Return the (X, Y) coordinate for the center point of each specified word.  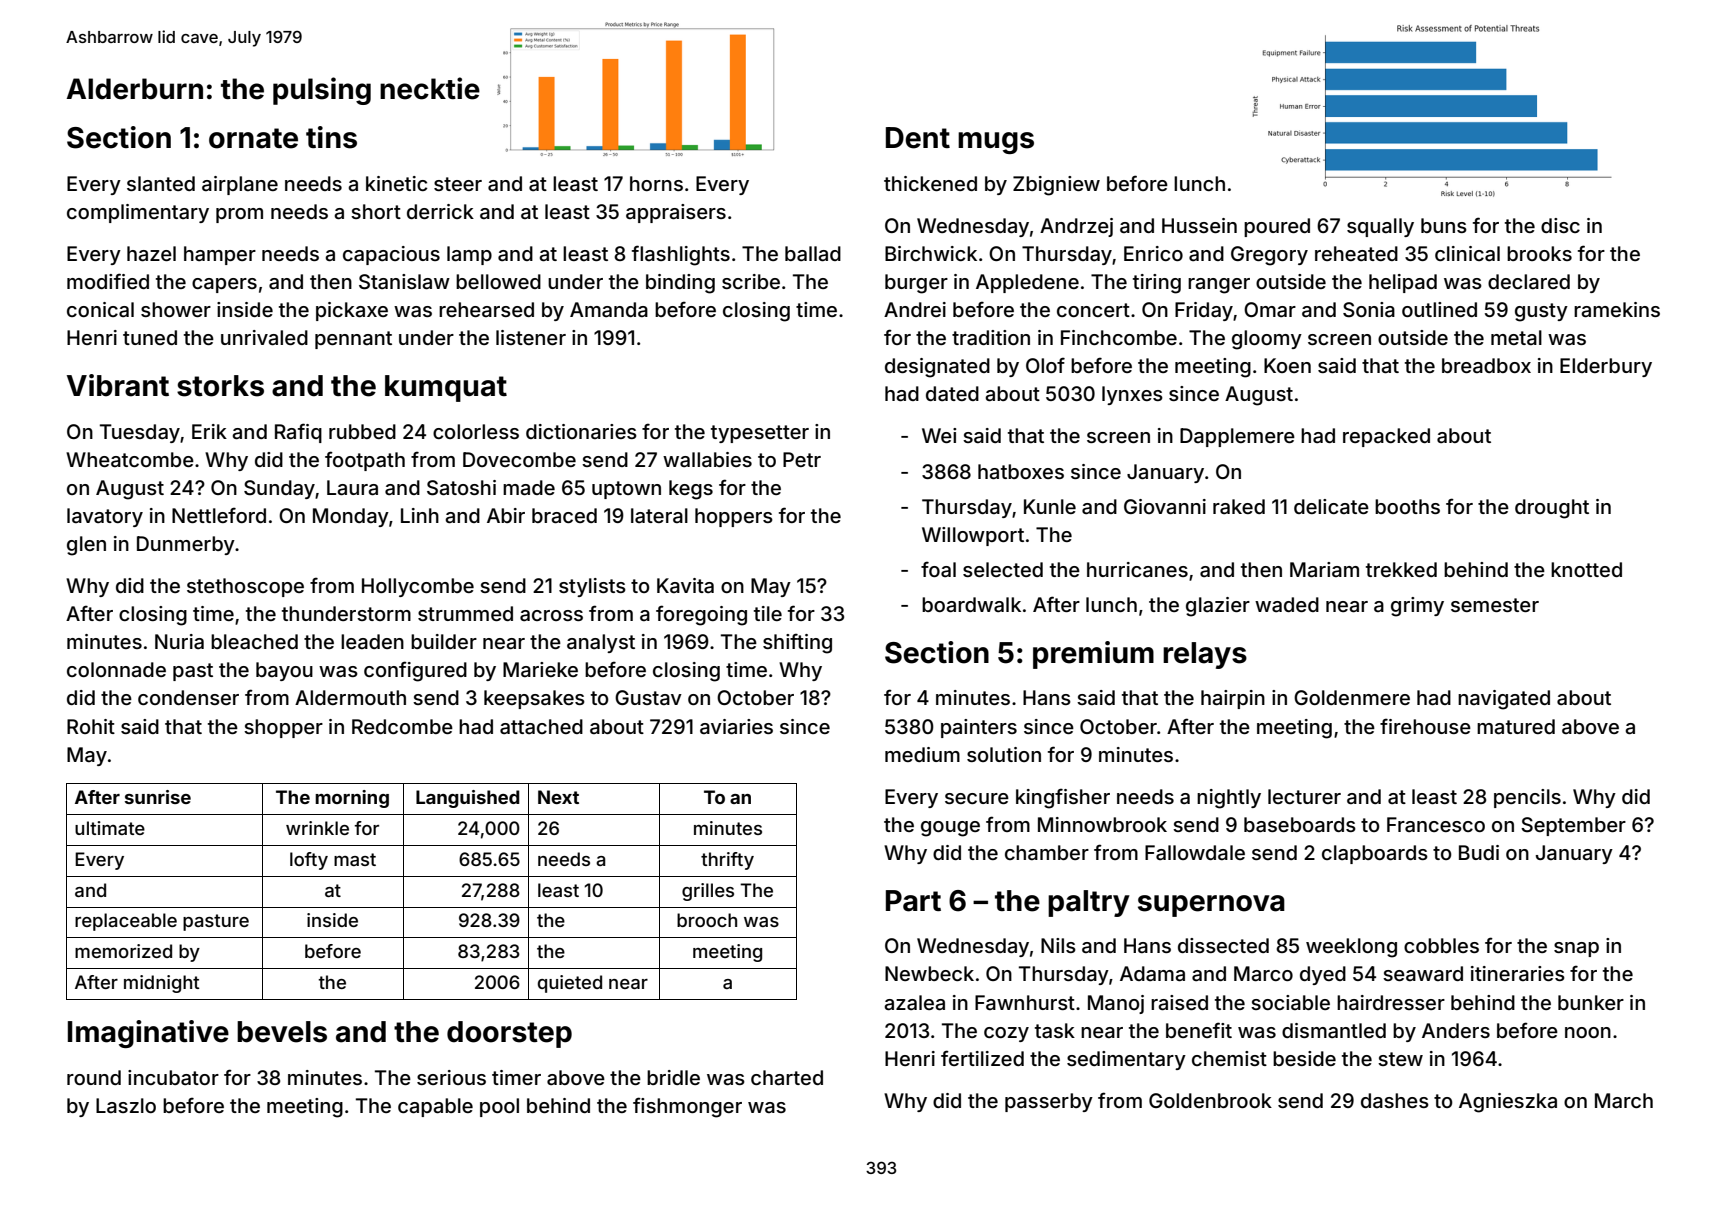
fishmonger (687, 1107)
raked (1239, 506)
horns (656, 183)
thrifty (727, 861)
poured (1277, 227)
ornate (253, 138)
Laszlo (126, 1105)
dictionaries (581, 431)
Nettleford (219, 515)
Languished (468, 799)
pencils (1527, 798)
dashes (1395, 1100)
